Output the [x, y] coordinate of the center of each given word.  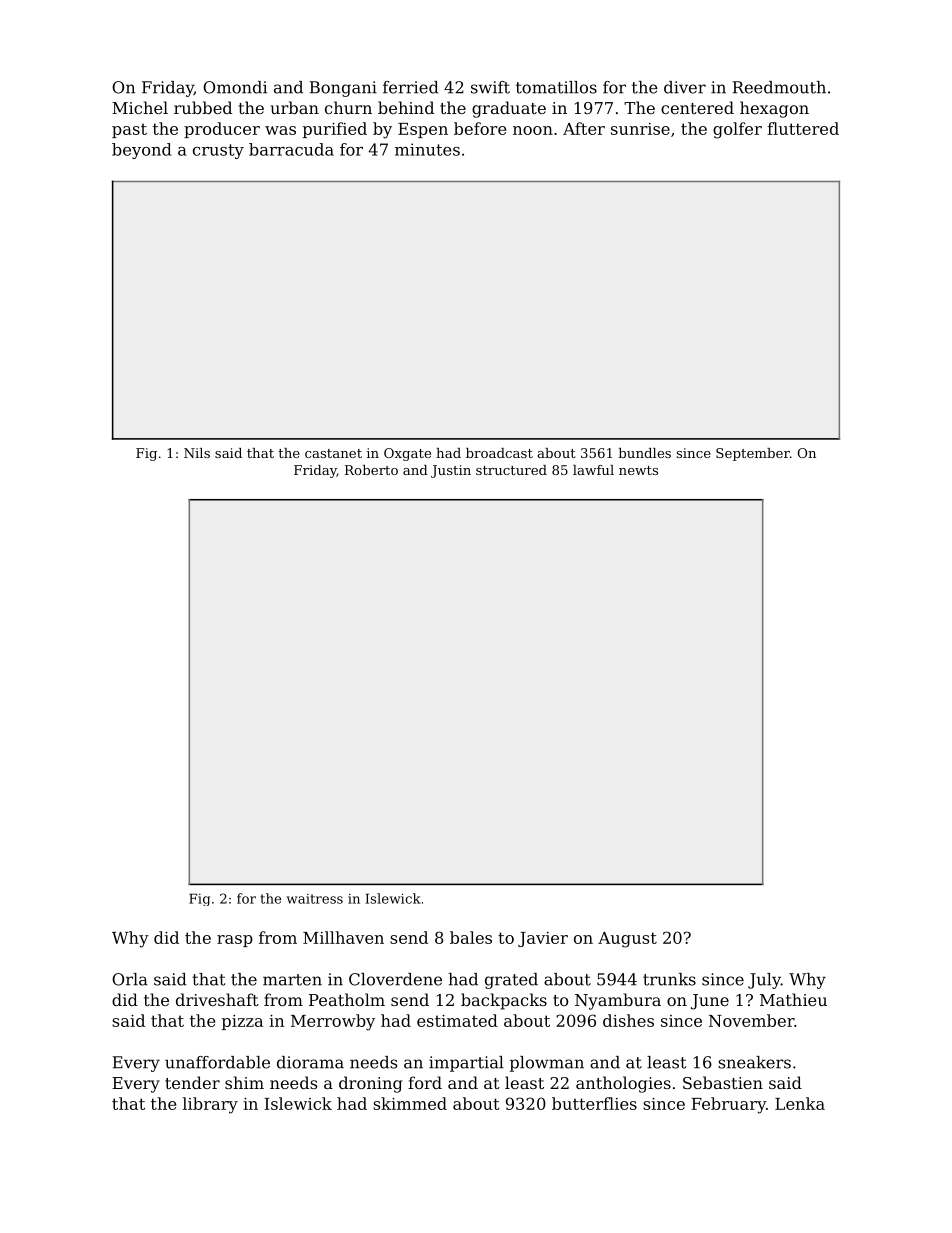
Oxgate [407, 454]
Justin [451, 471]
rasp [235, 941]
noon [533, 130]
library [210, 1105]
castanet [333, 453]
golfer [737, 130]
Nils [197, 453]
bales [471, 937]
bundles [645, 453]
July [764, 981]
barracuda [291, 149]
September [753, 454]
